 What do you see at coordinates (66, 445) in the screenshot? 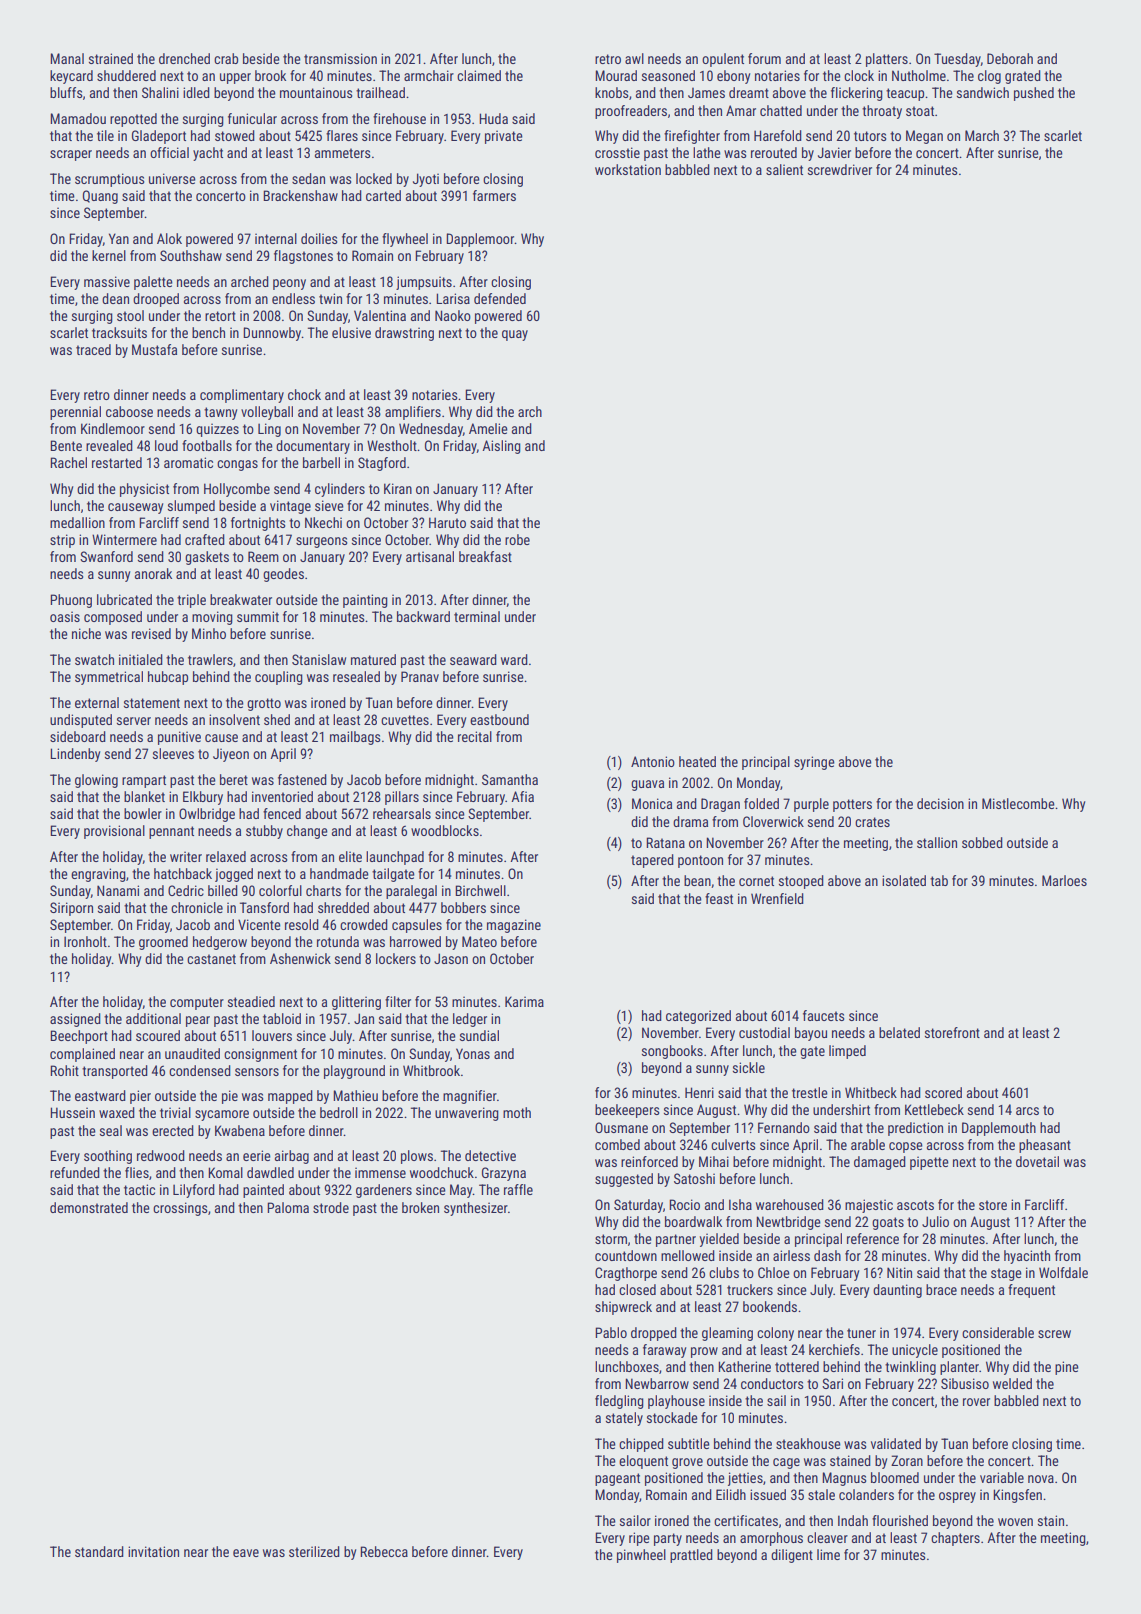
I see `Bente` at bounding box center [66, 445].
